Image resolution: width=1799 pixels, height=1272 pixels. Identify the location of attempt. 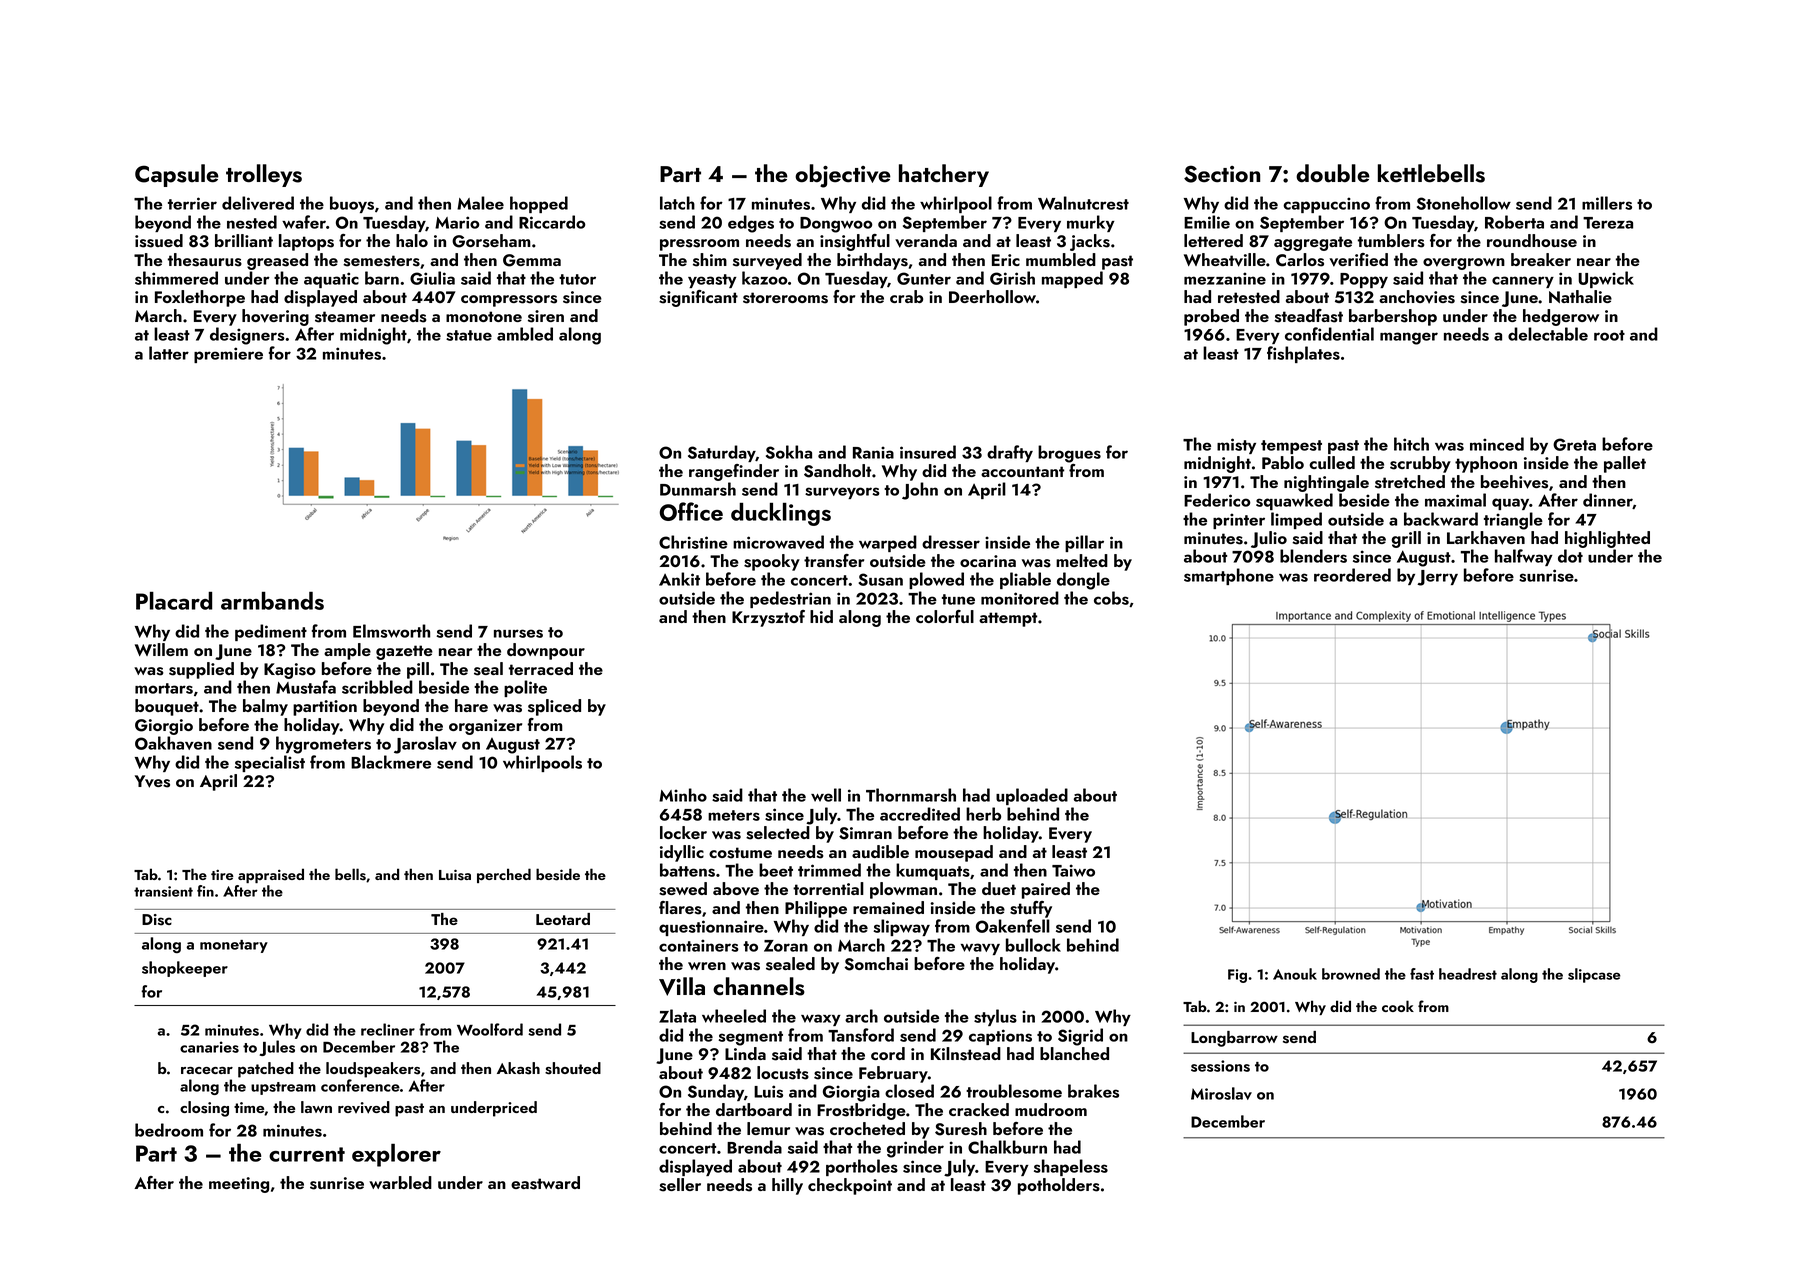
(1008, 619).
